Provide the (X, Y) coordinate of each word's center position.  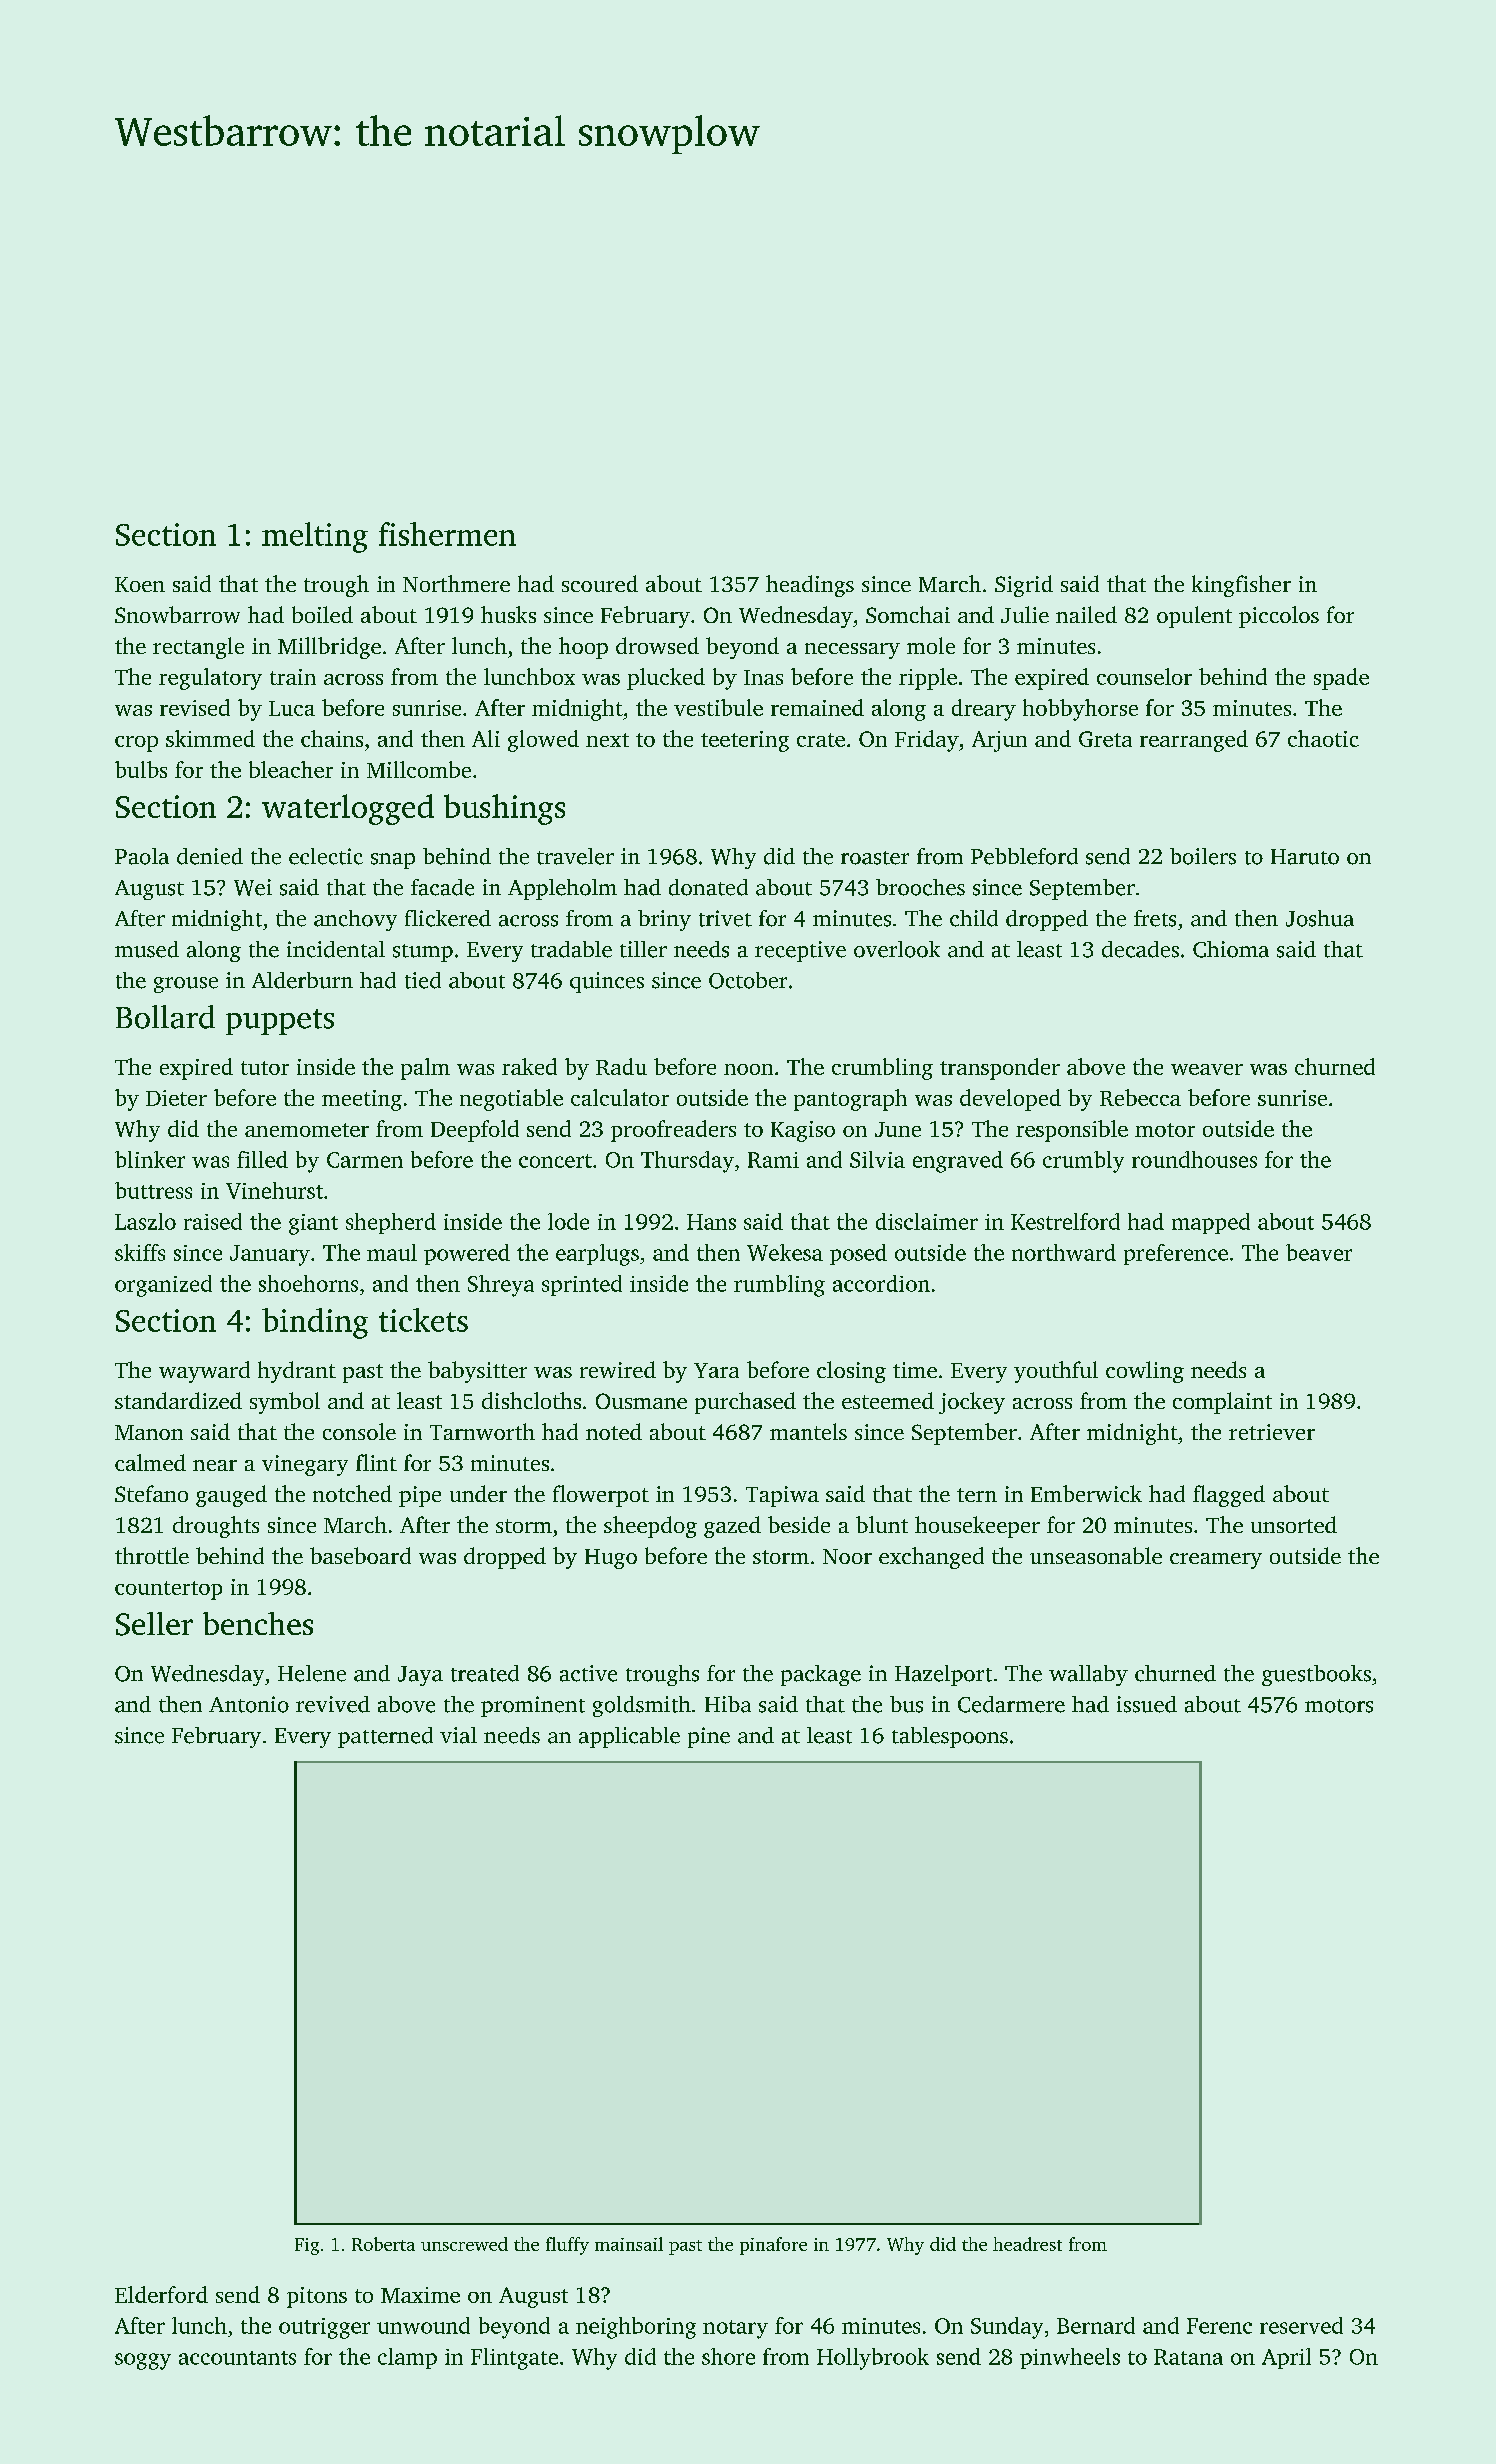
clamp (407, 2358)
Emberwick (1086, 1493)
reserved (1301, 2325)
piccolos (1279, 617)
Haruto (1305, 857)
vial (458, 1735)
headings (810, 586)
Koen (140, 584)
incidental (336, 949)
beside (799, 1524)
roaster (875, 858)
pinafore (773, 2246)
